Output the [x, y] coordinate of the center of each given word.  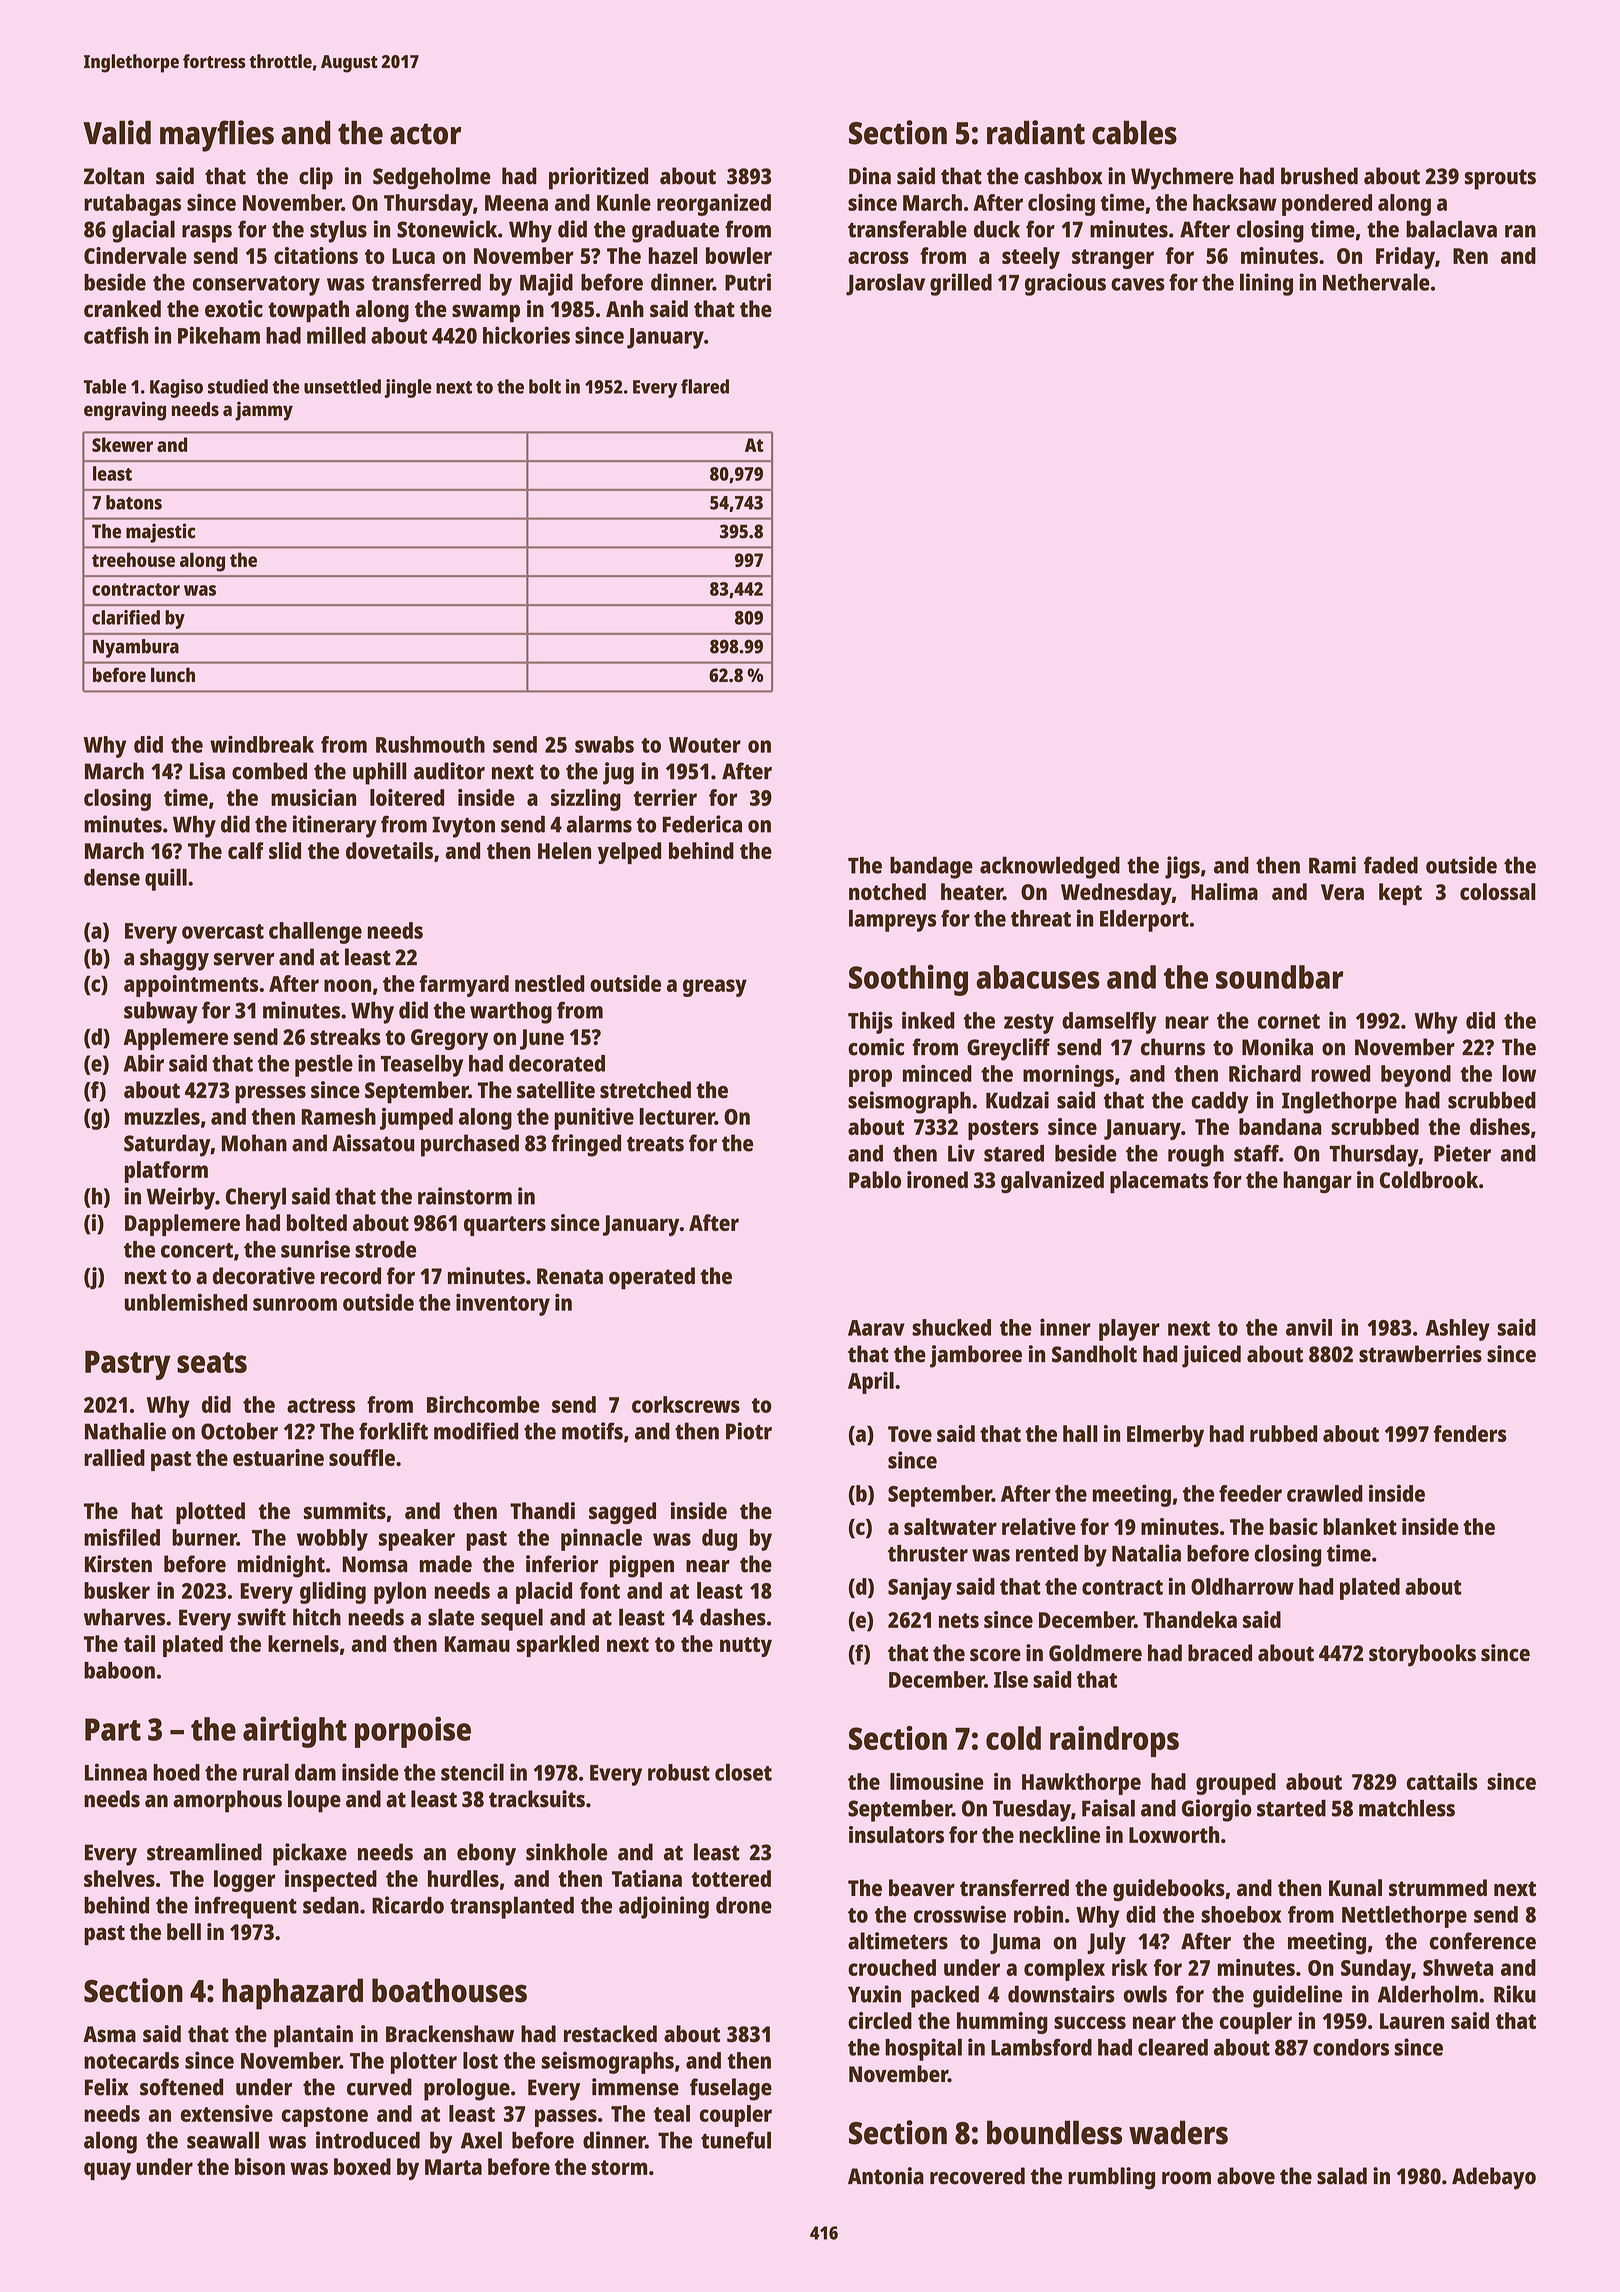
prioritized [598, 178]
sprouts [1500, 179]
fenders [1470, 1433]
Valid [117, 132]
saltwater [950, 1526]
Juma [1015, 1943]
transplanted [512, 1907]
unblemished [186, 1302]
